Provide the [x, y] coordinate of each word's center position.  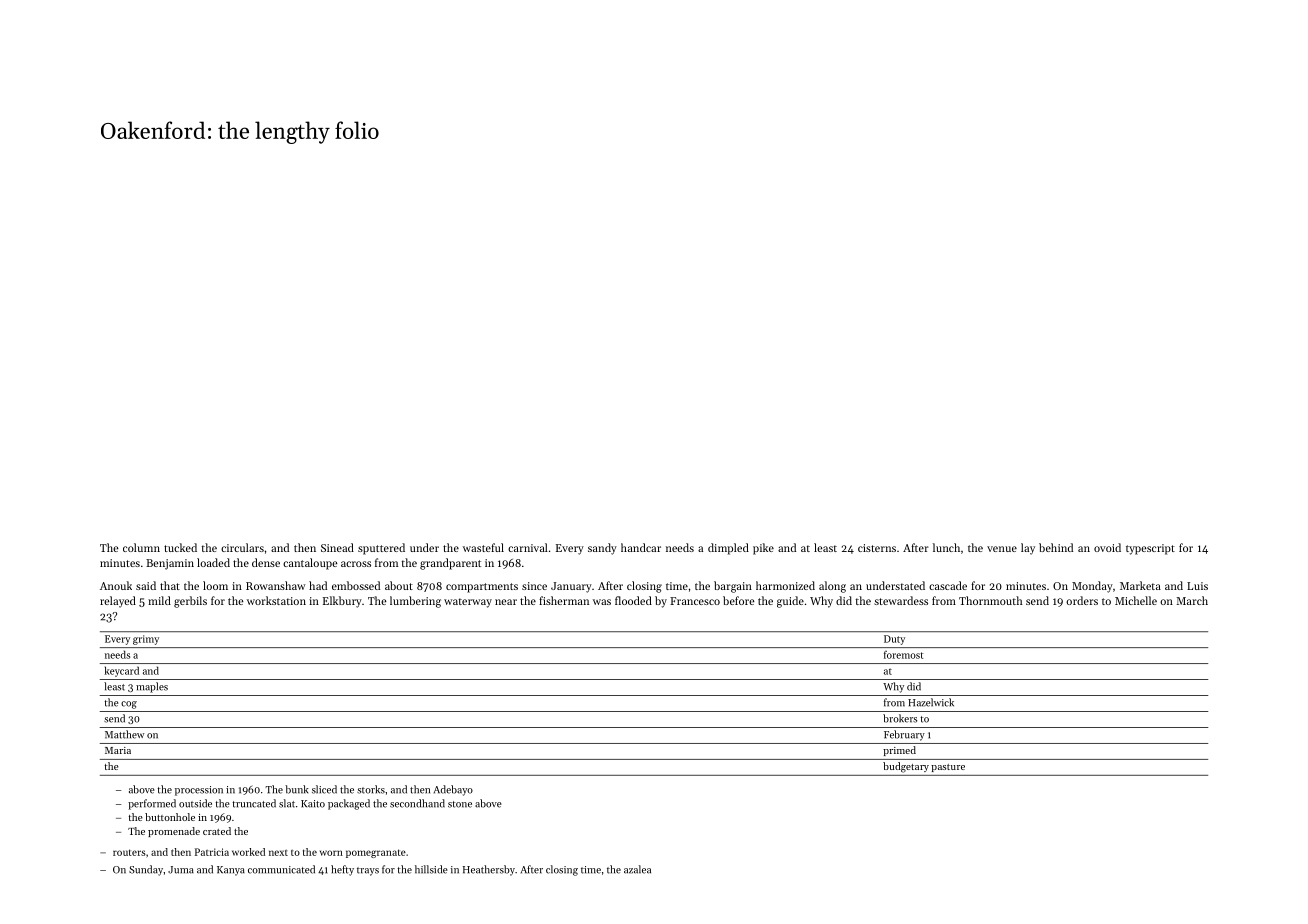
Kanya [231, 871]
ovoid [1107, 547]
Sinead [337, 547]
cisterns [877, 548]
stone [460, 804]
